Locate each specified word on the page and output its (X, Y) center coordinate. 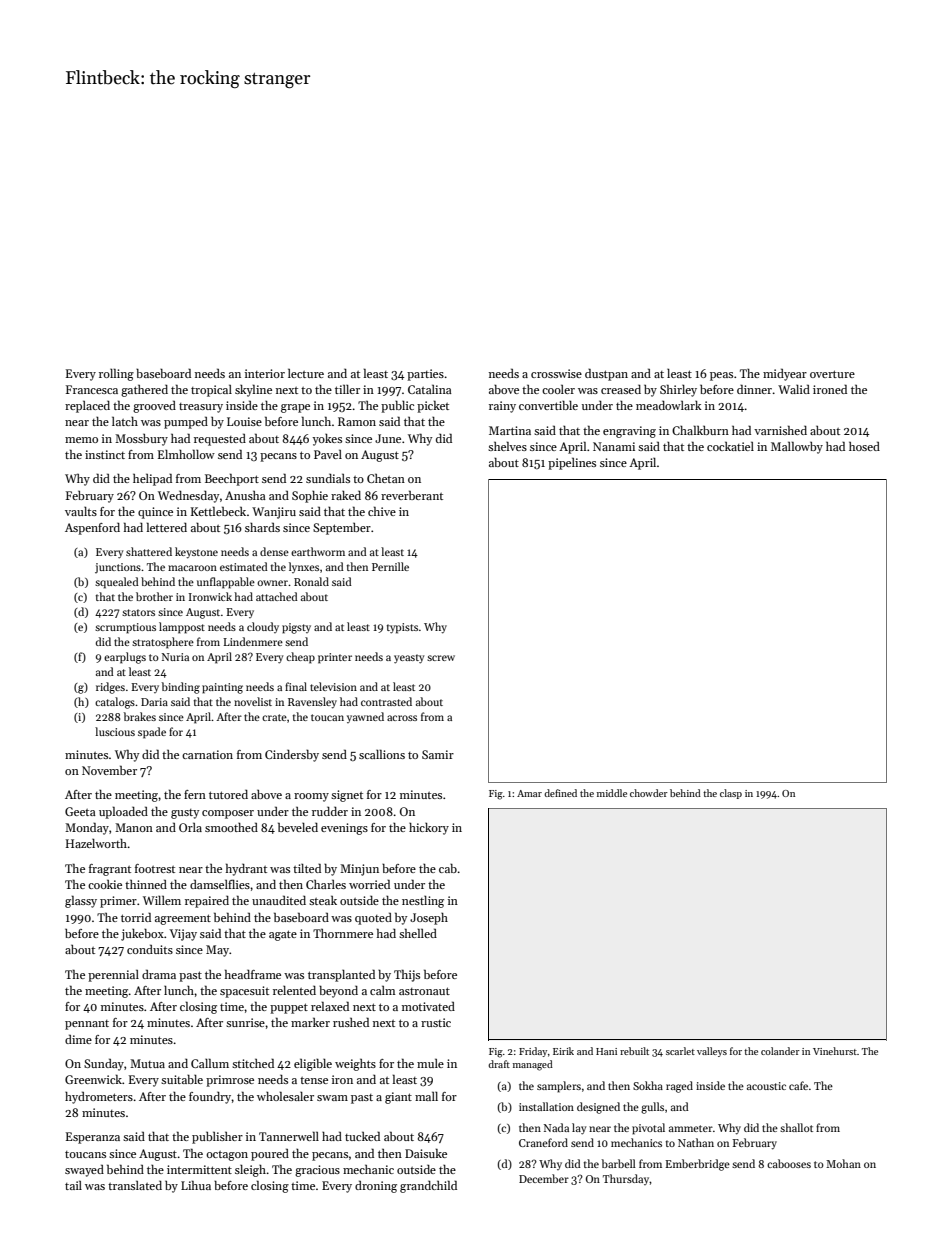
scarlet (680, 1051)
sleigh (250, 1171)
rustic (436, 1022)
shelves (507, 446)
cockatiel (730, 446)
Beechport (232, 479)
